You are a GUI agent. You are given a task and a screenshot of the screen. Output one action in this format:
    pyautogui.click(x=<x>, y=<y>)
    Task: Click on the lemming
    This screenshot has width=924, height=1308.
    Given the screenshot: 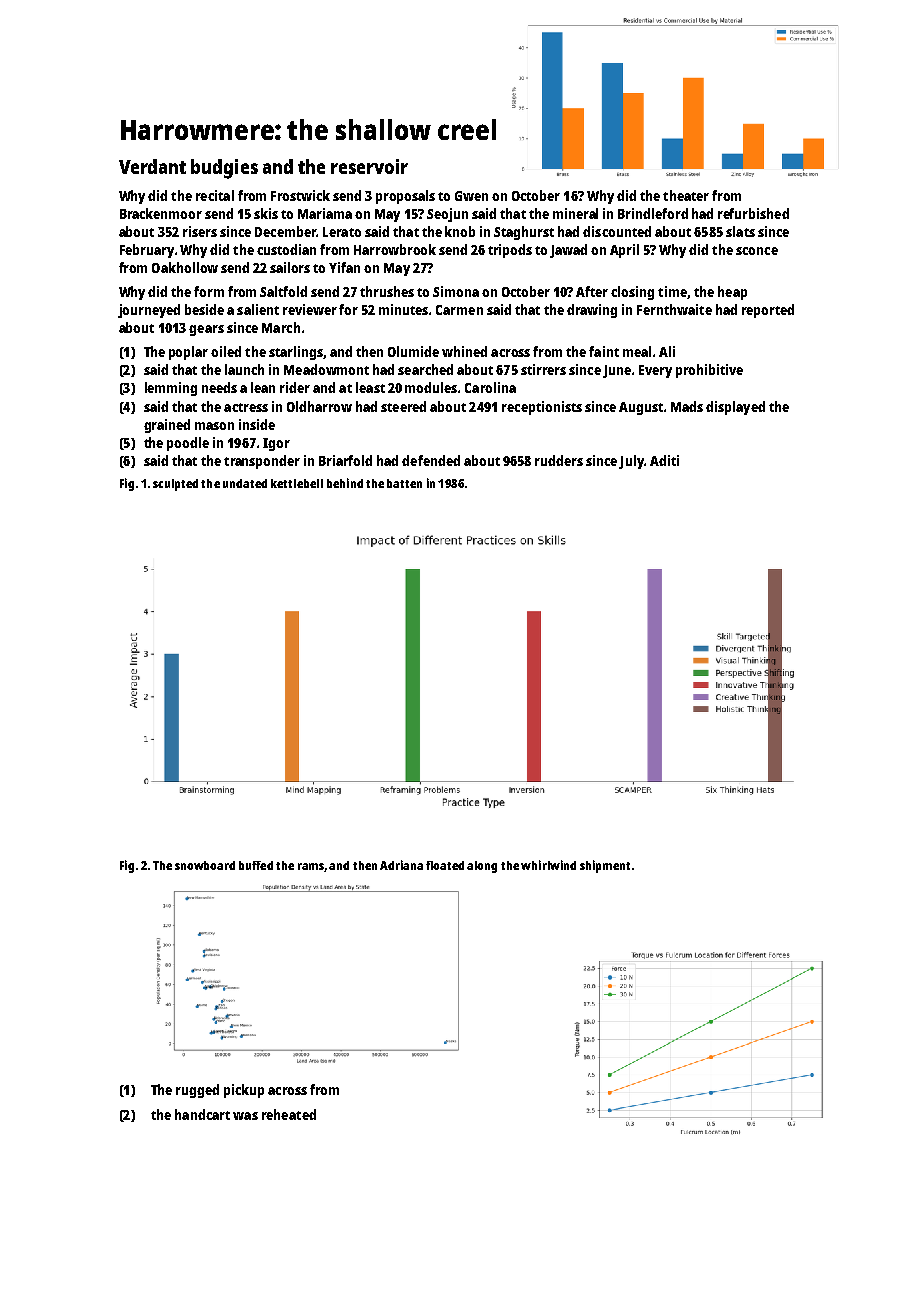 What is the action you would take?
    pyautogui.click(x=171, y=389)
